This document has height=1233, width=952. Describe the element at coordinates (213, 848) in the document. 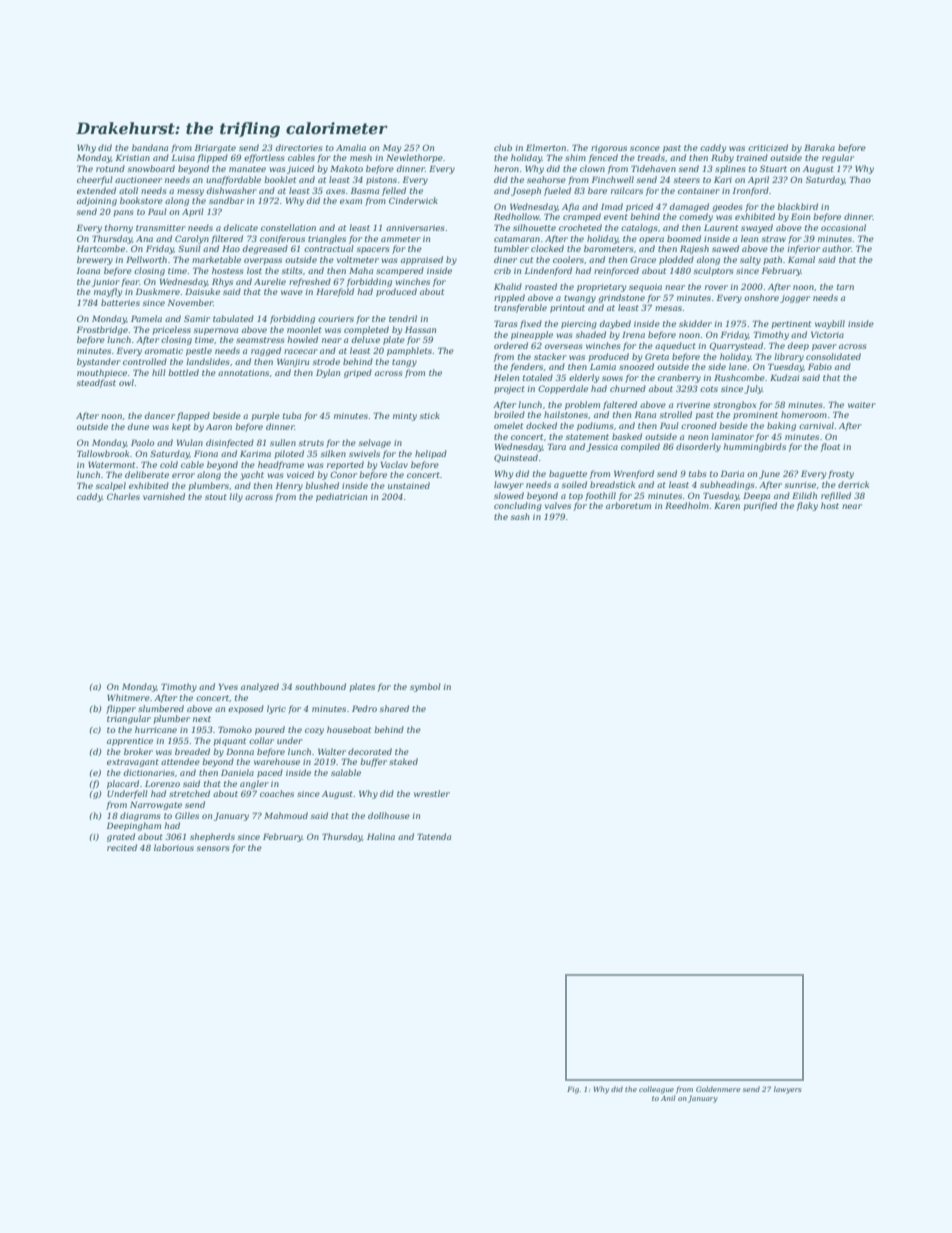

I see `sensors` at that location.
